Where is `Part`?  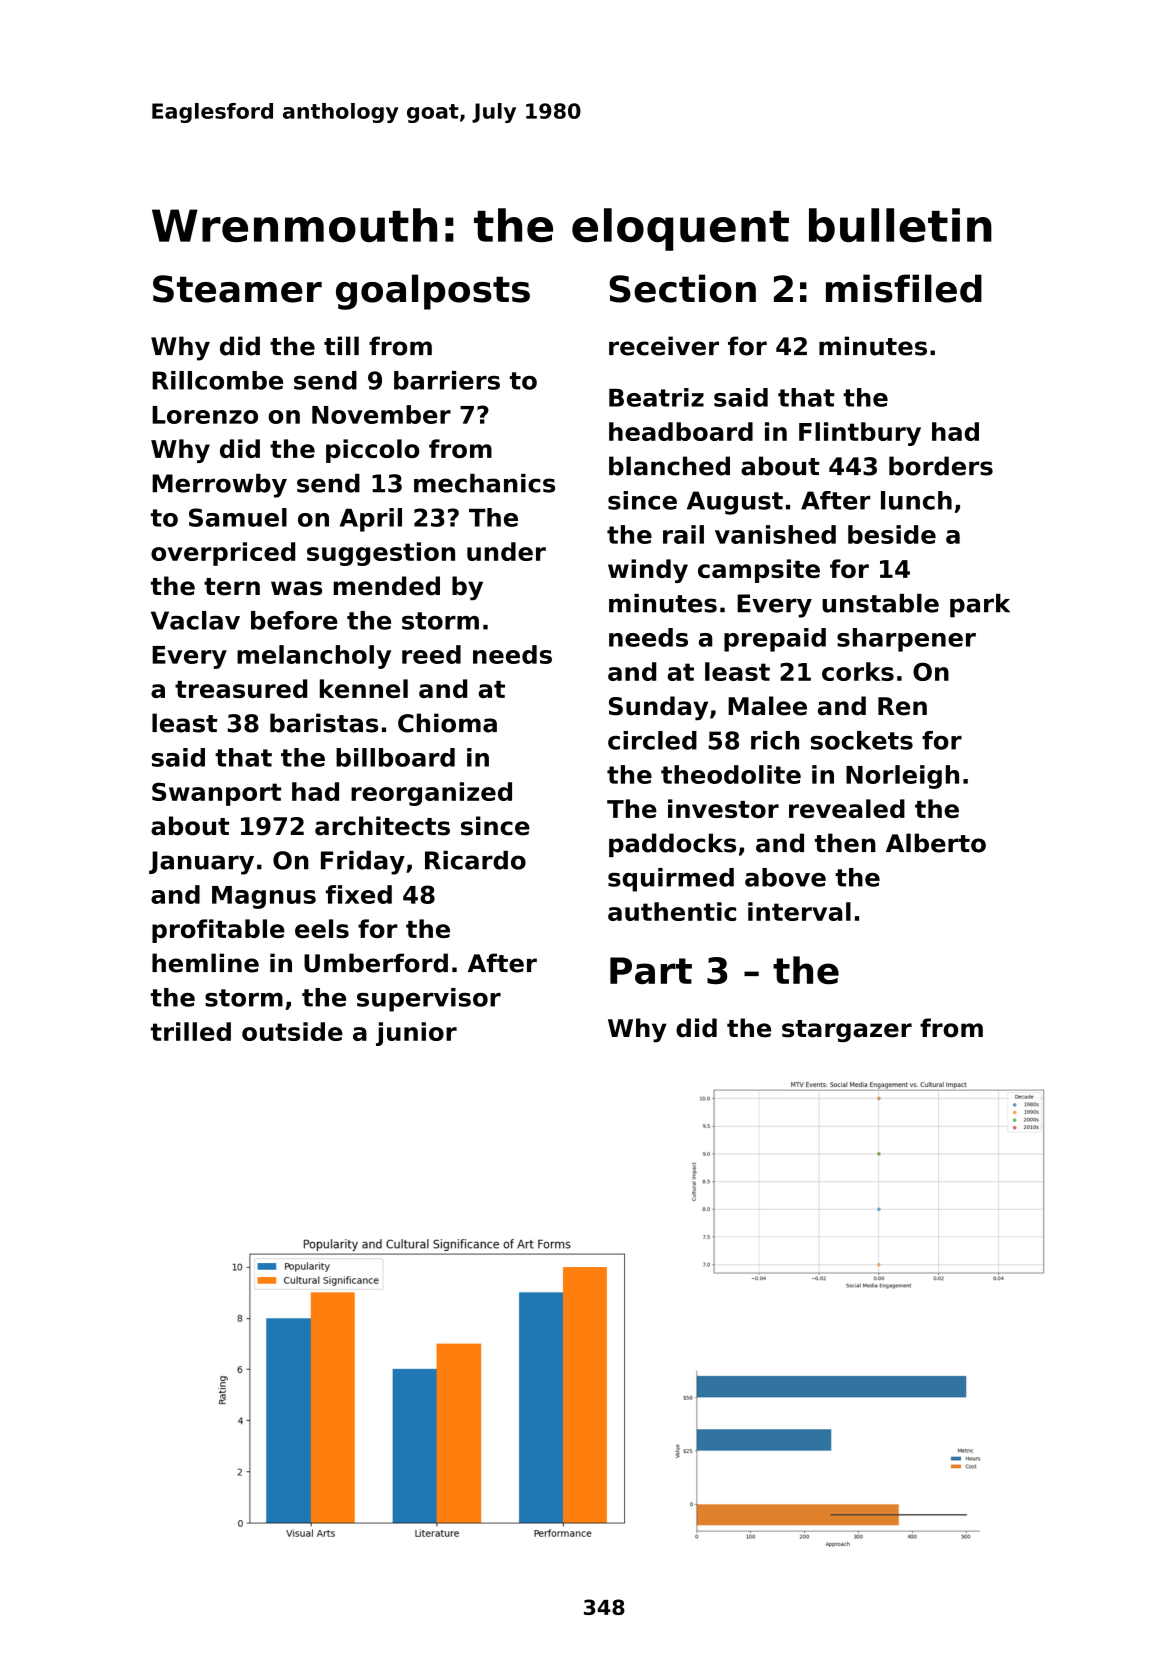
Part is located at coordinates (651, 970).
